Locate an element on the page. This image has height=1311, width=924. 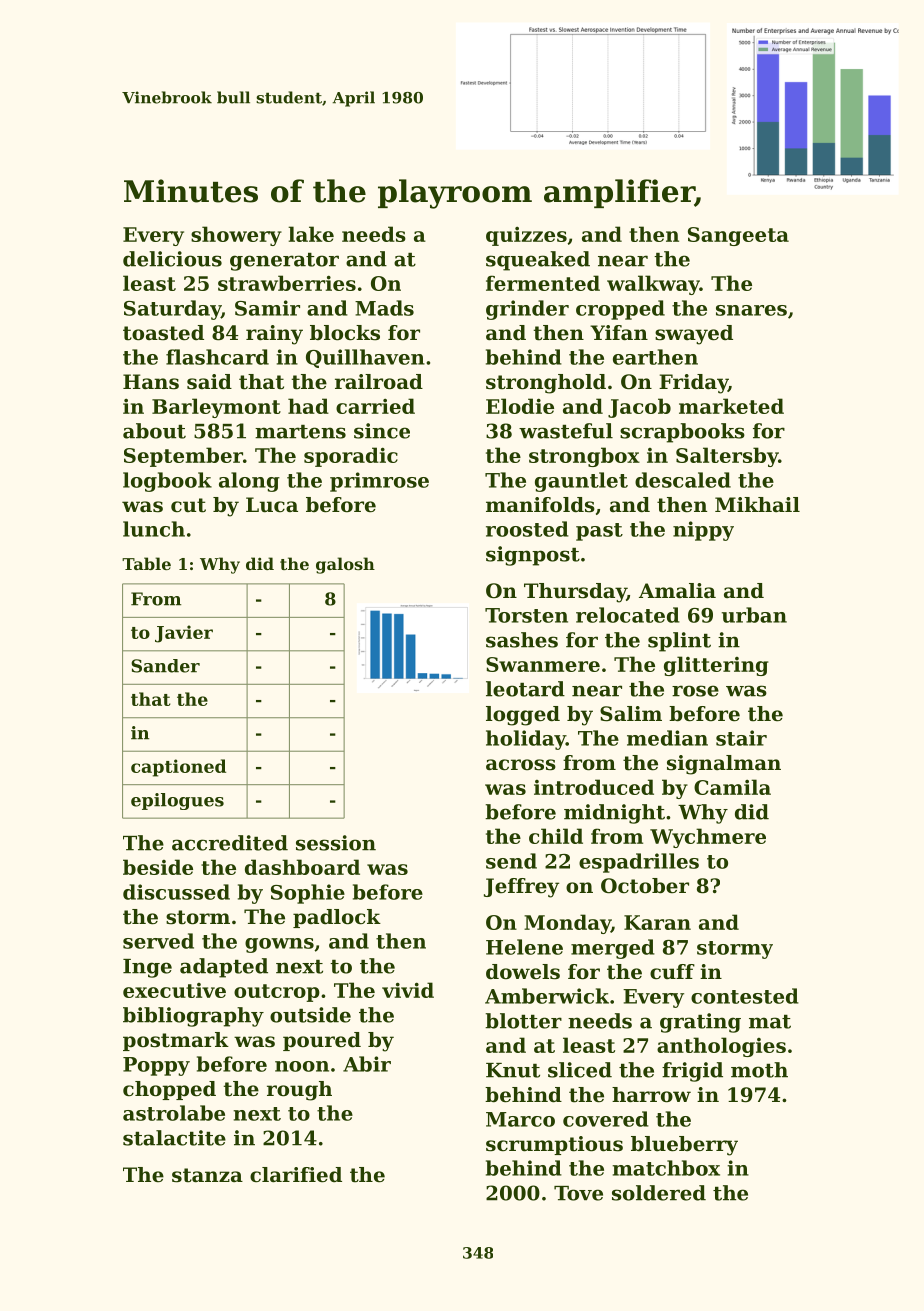
accredited is located at coordinates (230, 843).
